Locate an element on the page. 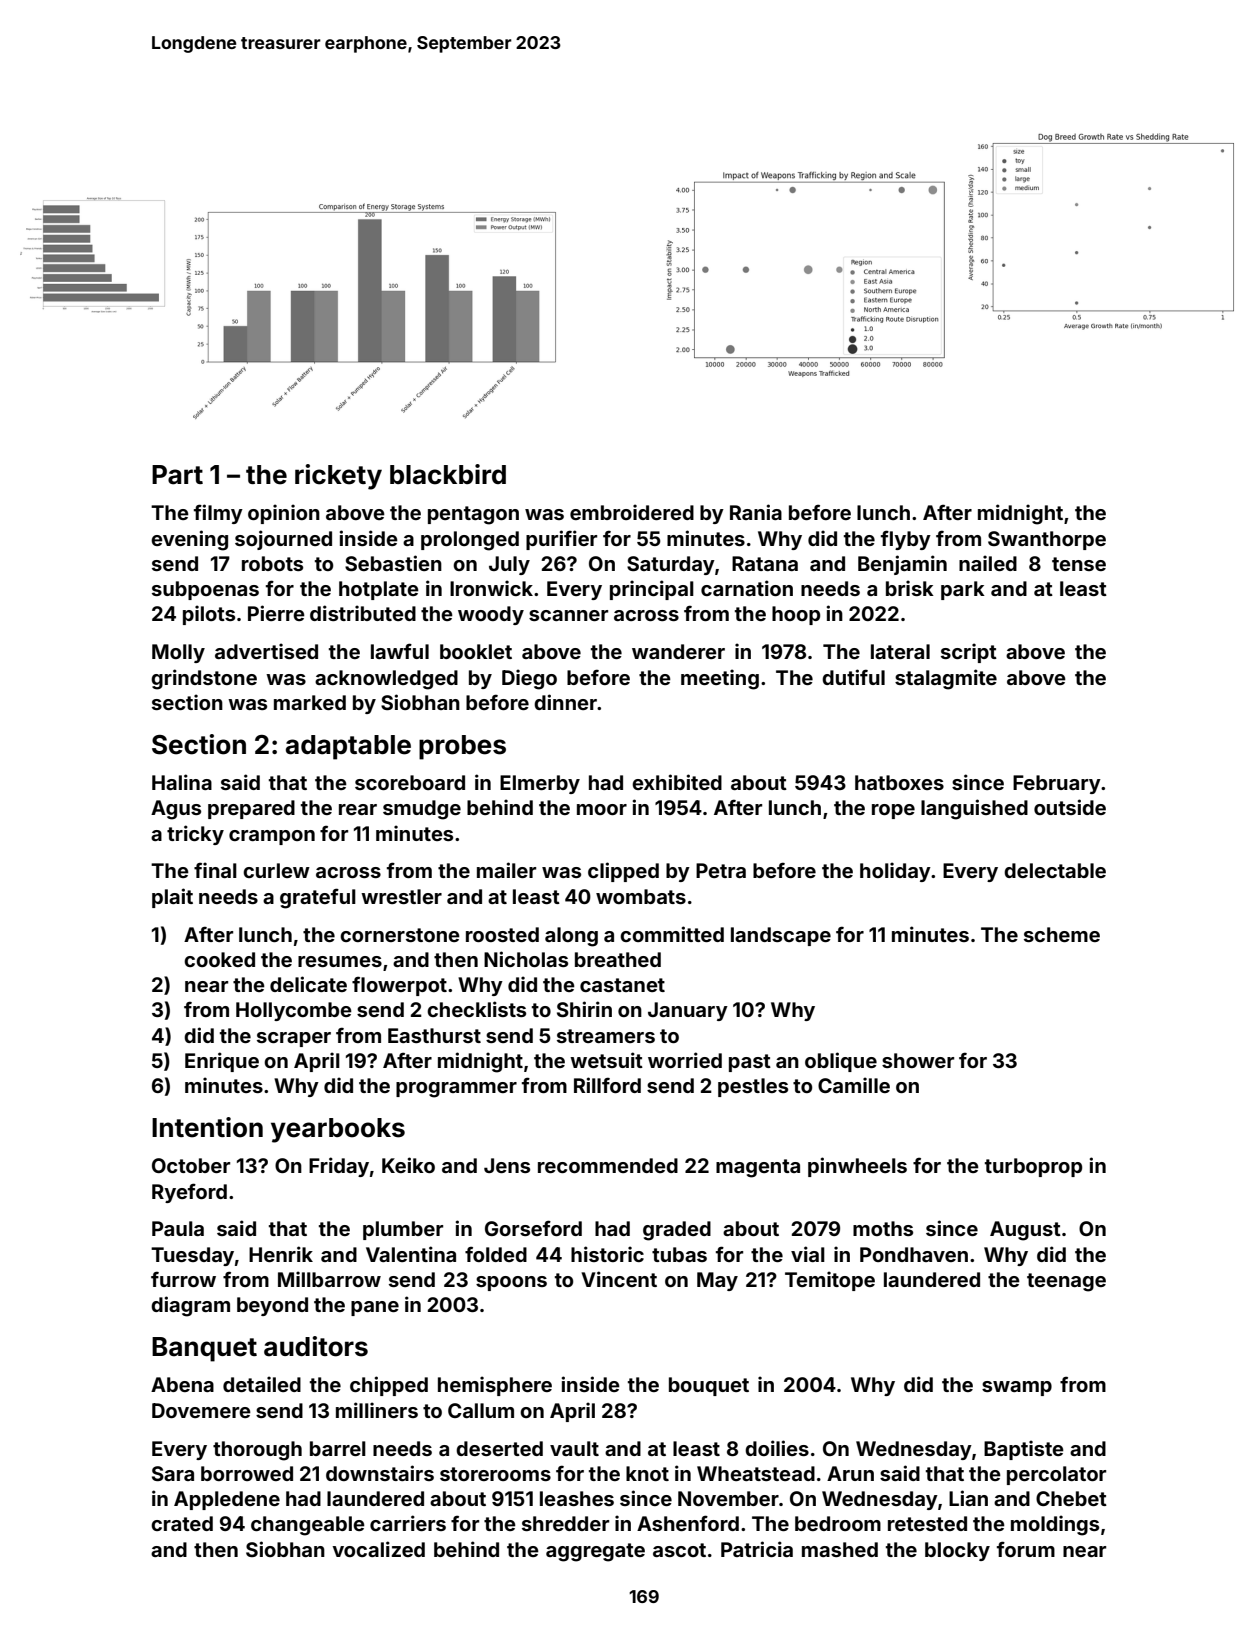 This page has width=1258, height=1628. Swanthorpe is located at coordinates (1047, 540).
